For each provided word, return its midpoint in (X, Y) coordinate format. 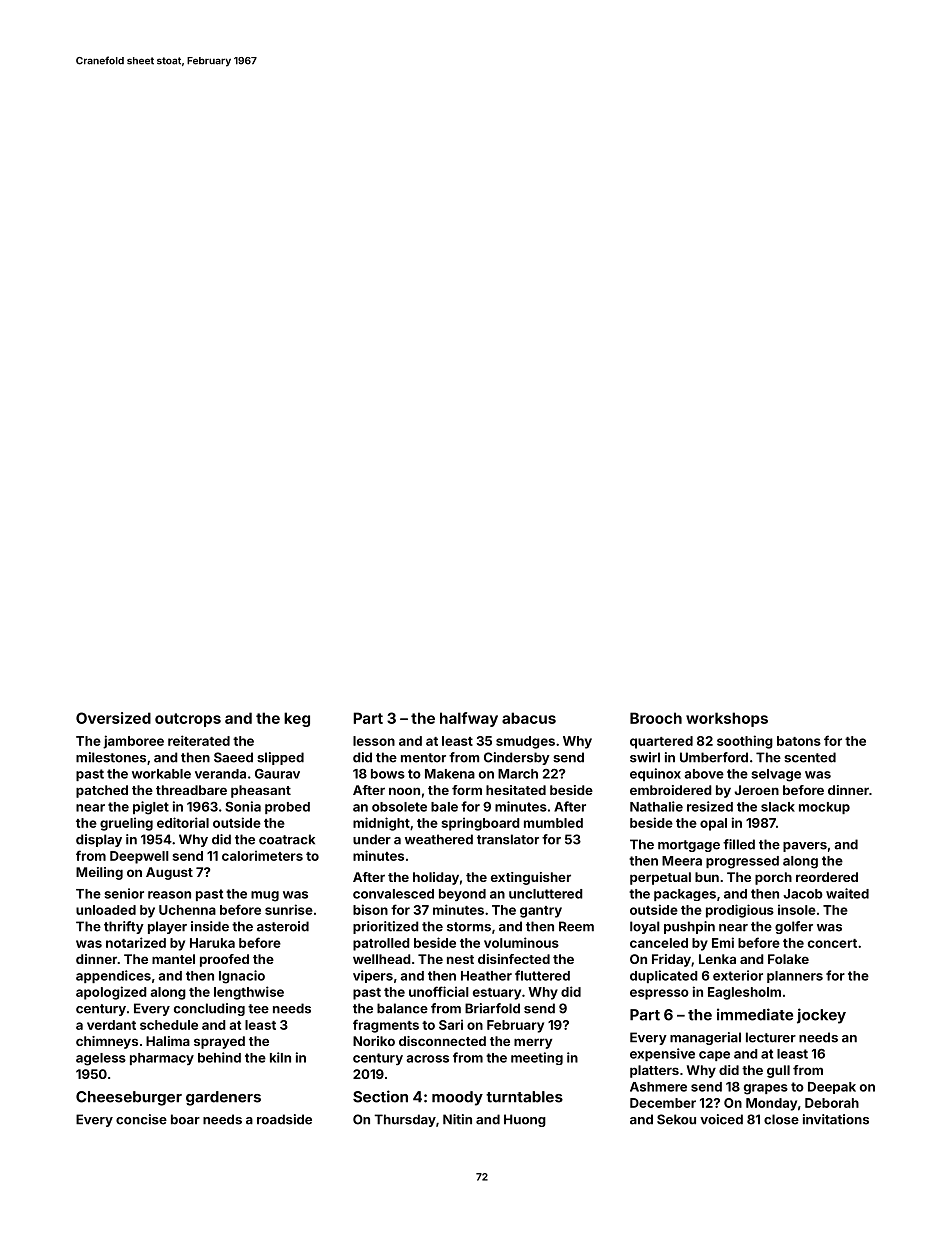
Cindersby (517, 758)
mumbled (553, 823)
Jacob (803, 894)
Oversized (113, 718)
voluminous (521, 942)
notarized (136, 942)
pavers (805, 847)
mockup (824, 808)
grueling (126, 824)
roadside (284, 1119)
